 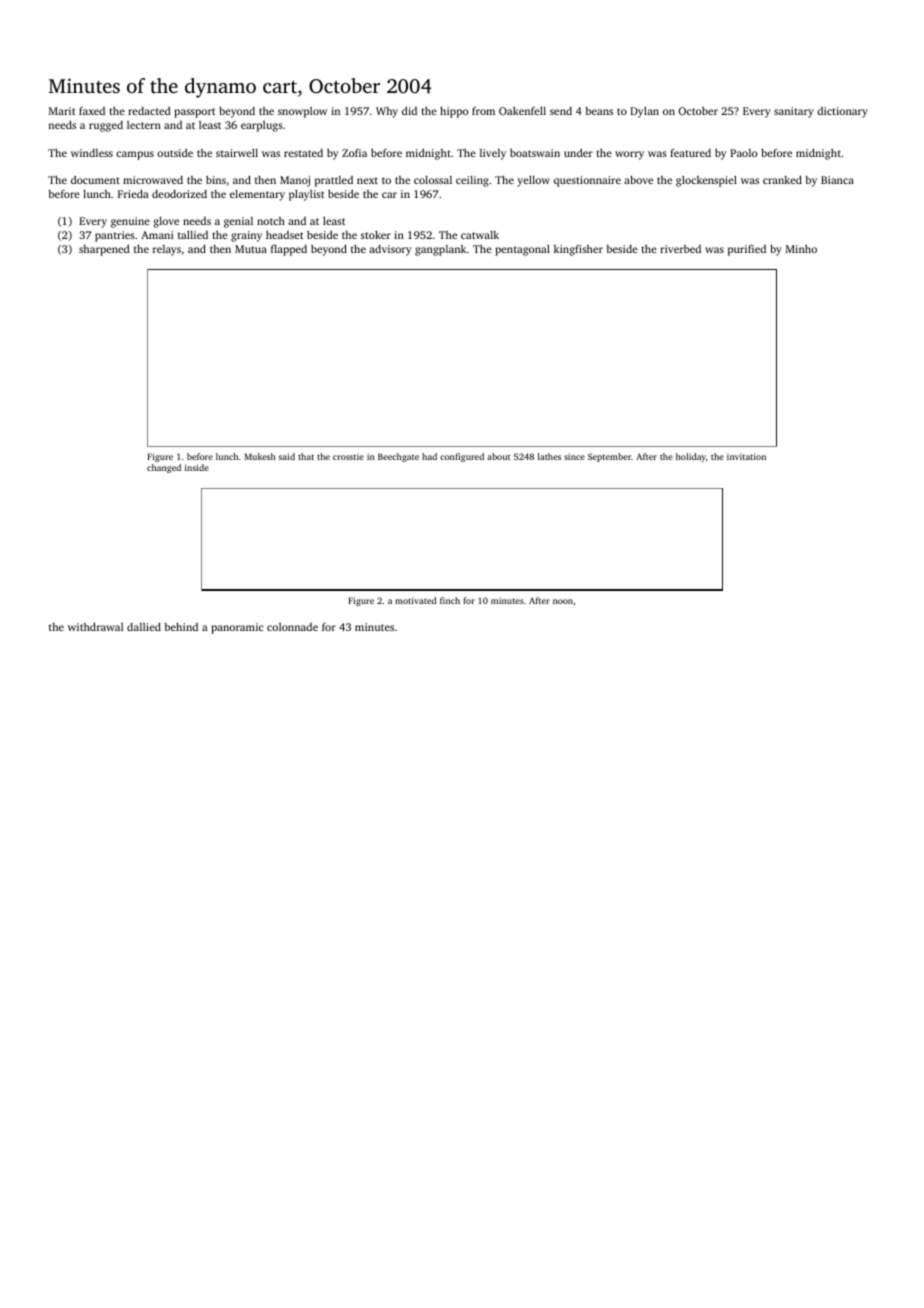 I want to click on changed, so click(x=164, y=468).
